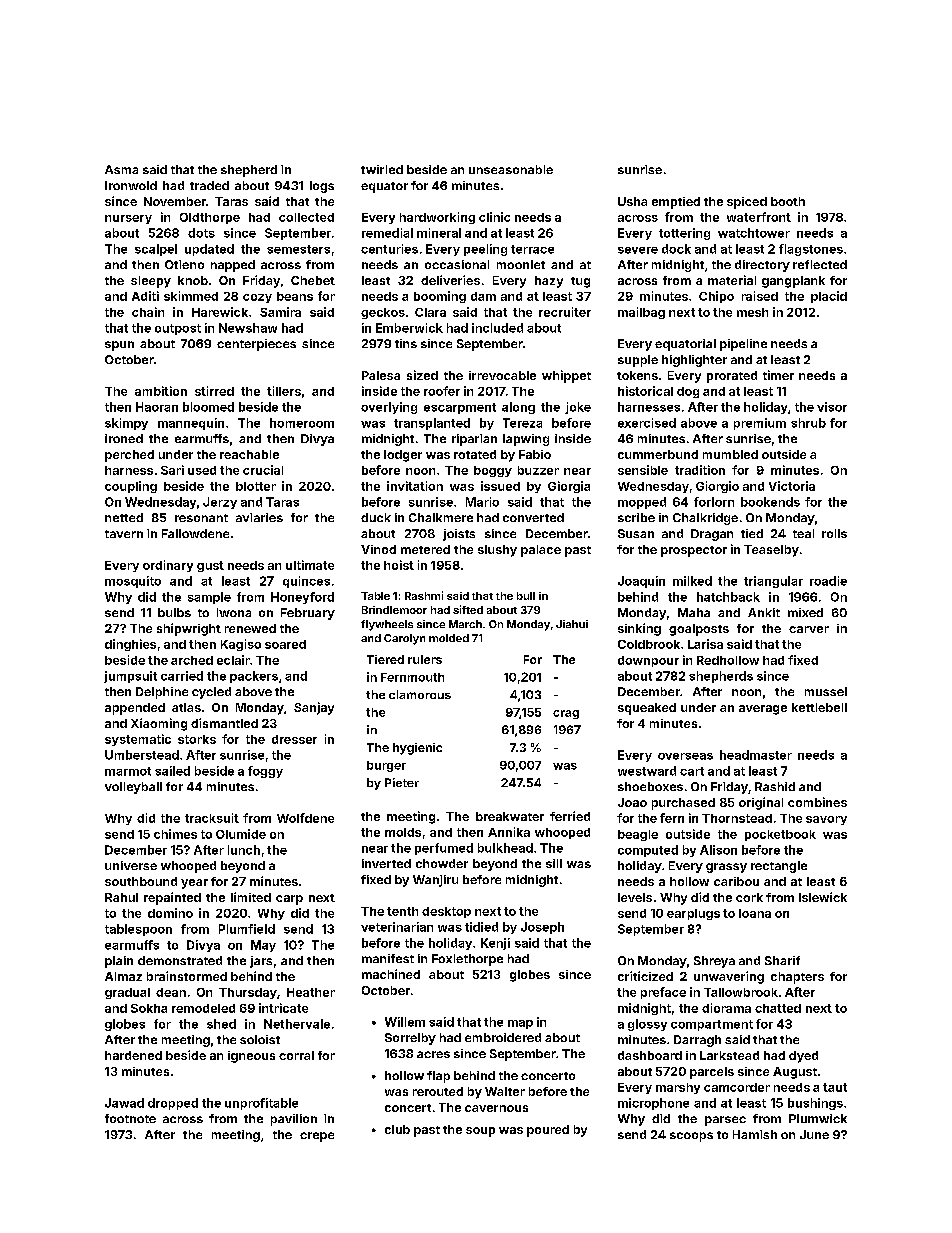  Describe the element at coordinates (691, 1137) in the image. I see `scoops` at that location.
